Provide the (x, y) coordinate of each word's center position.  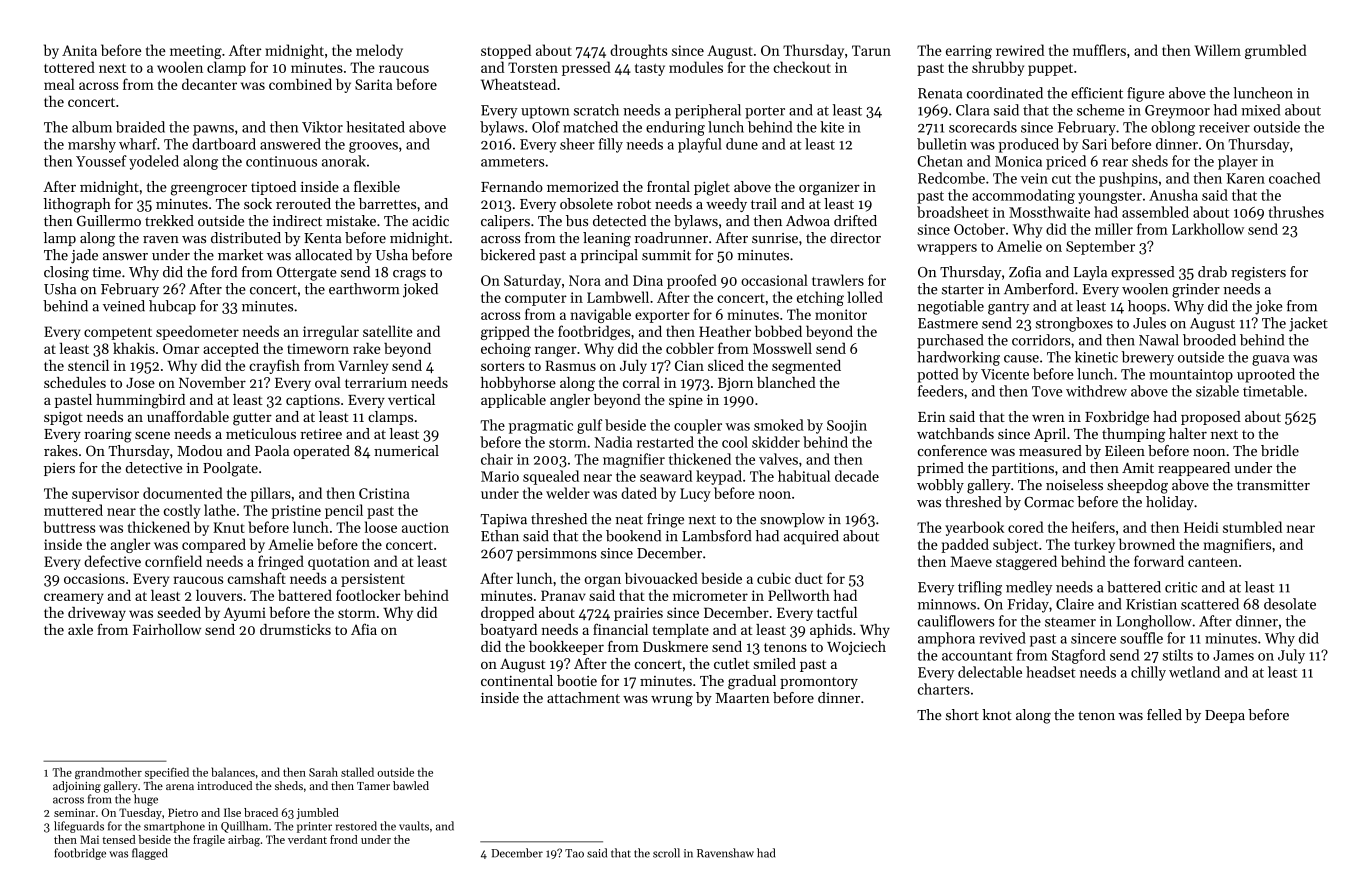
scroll (666, 853)
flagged (150, 854)
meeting (196, 52)
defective (112, 561)
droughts (638, 51)
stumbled (1252, 527)
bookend (633, 536)
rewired (1020, 50)
